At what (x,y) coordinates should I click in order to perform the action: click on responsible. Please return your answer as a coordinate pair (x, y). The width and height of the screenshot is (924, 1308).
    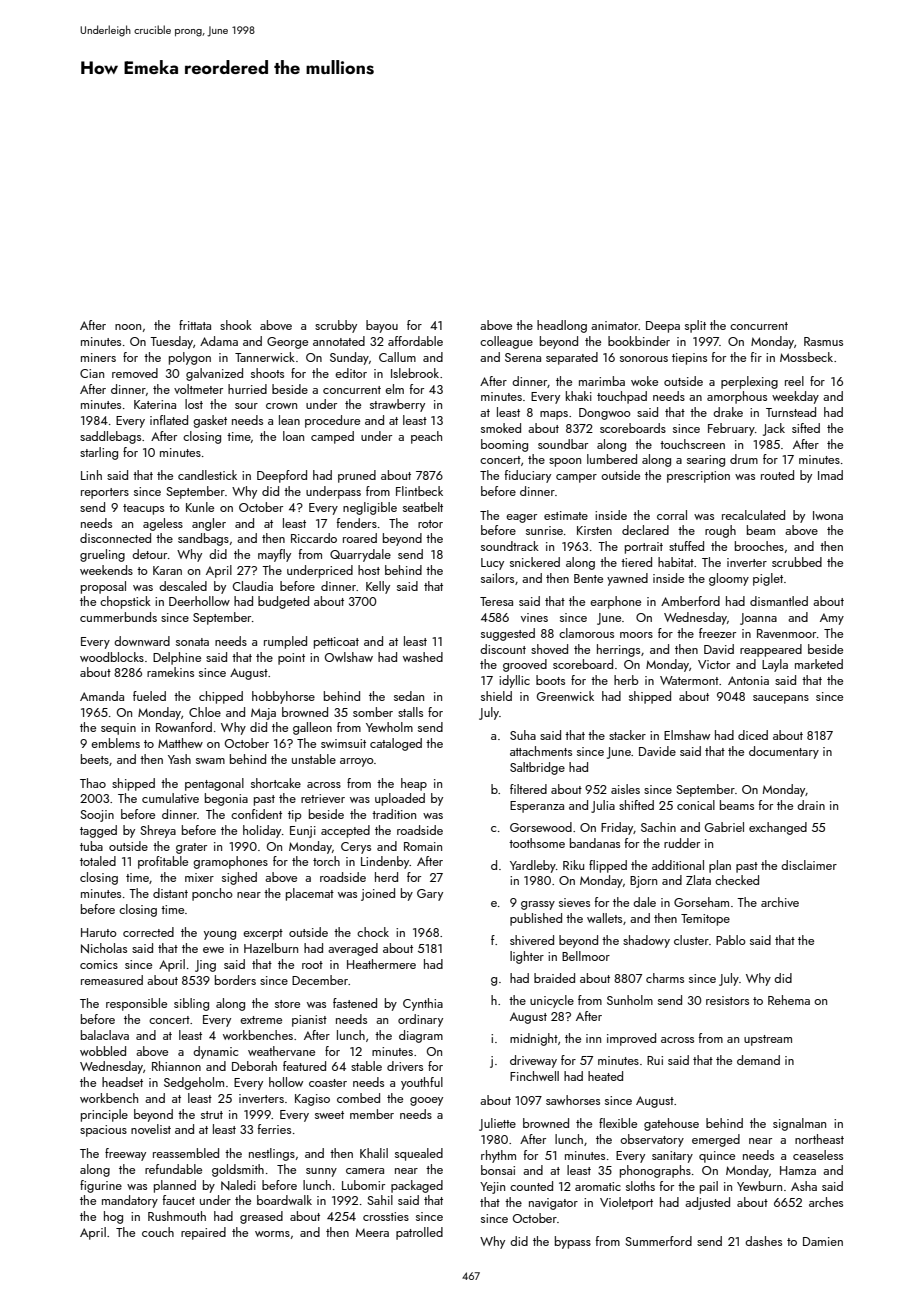
    Looking at the image, I should click on (136, 1004).
